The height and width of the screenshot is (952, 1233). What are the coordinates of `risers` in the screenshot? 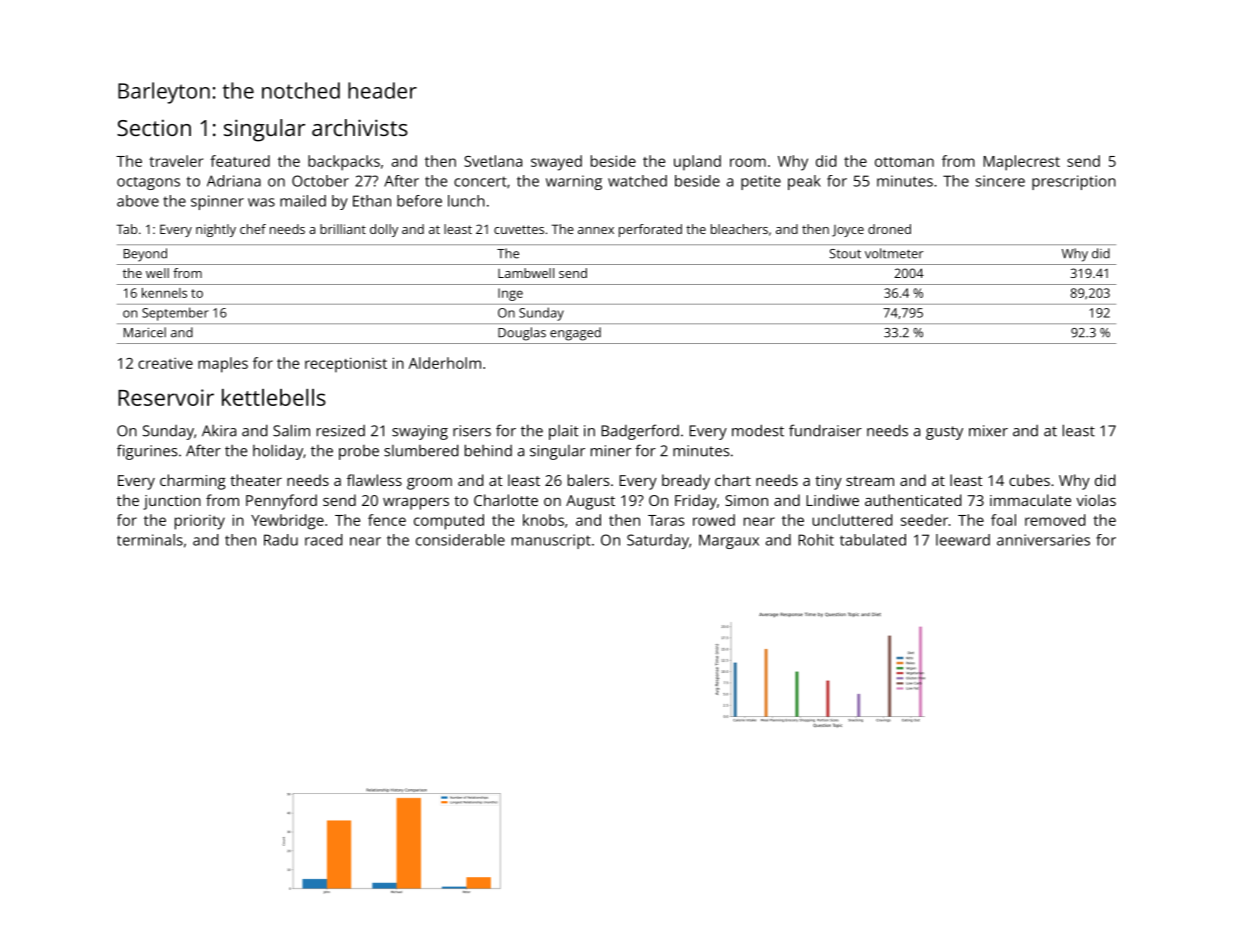 It's located at (472, 431).
